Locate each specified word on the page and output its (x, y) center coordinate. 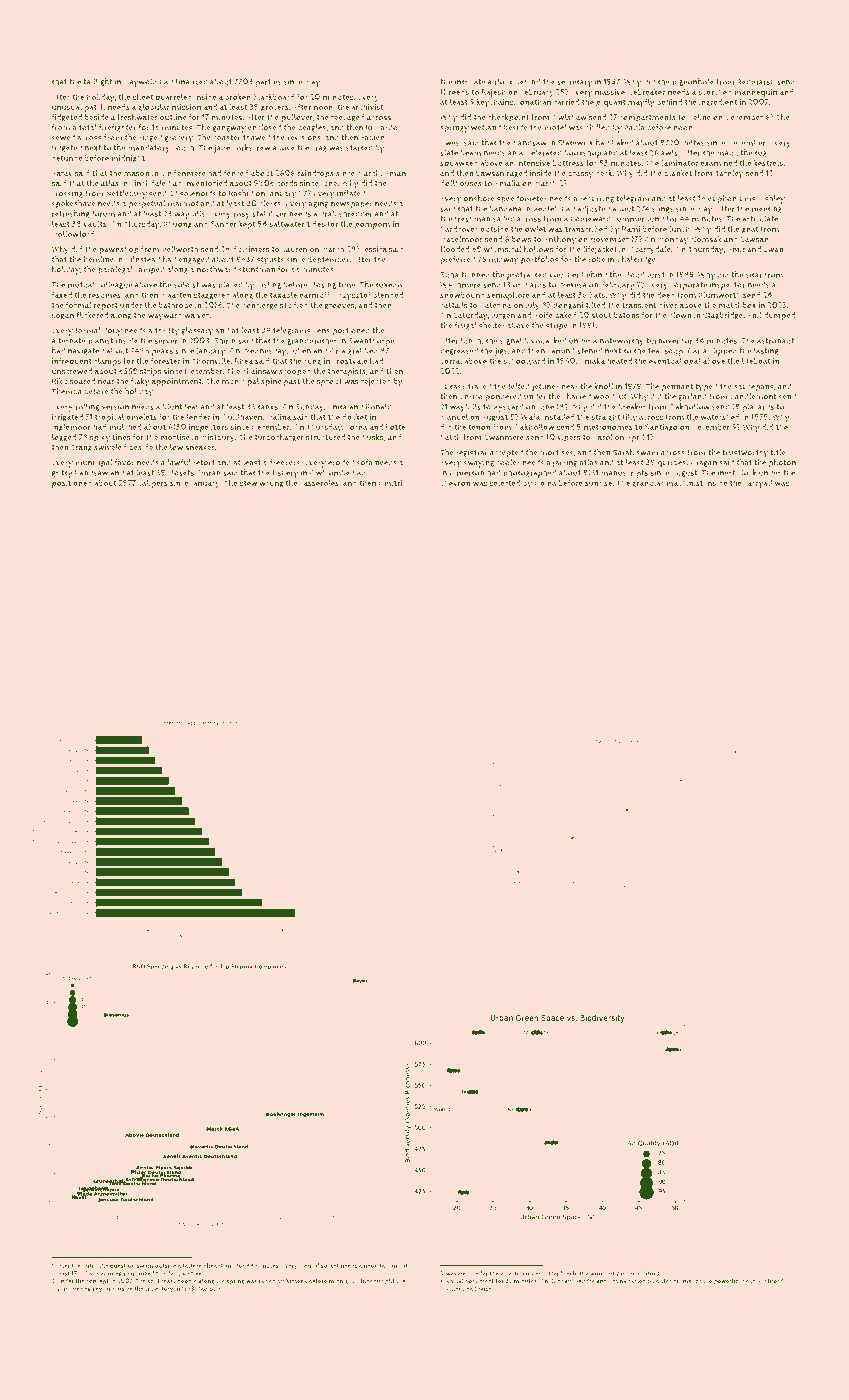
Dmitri (390, 483)
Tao (203, 1289)
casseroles (319, 482)
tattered (194, 1265)
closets (181, 472)
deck (604, 173)
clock (746, 472)
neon (371, 1266)
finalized (192, 81)
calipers (153, 483)
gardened (630, 1274)
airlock (500, 81)
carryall (758, 483)
